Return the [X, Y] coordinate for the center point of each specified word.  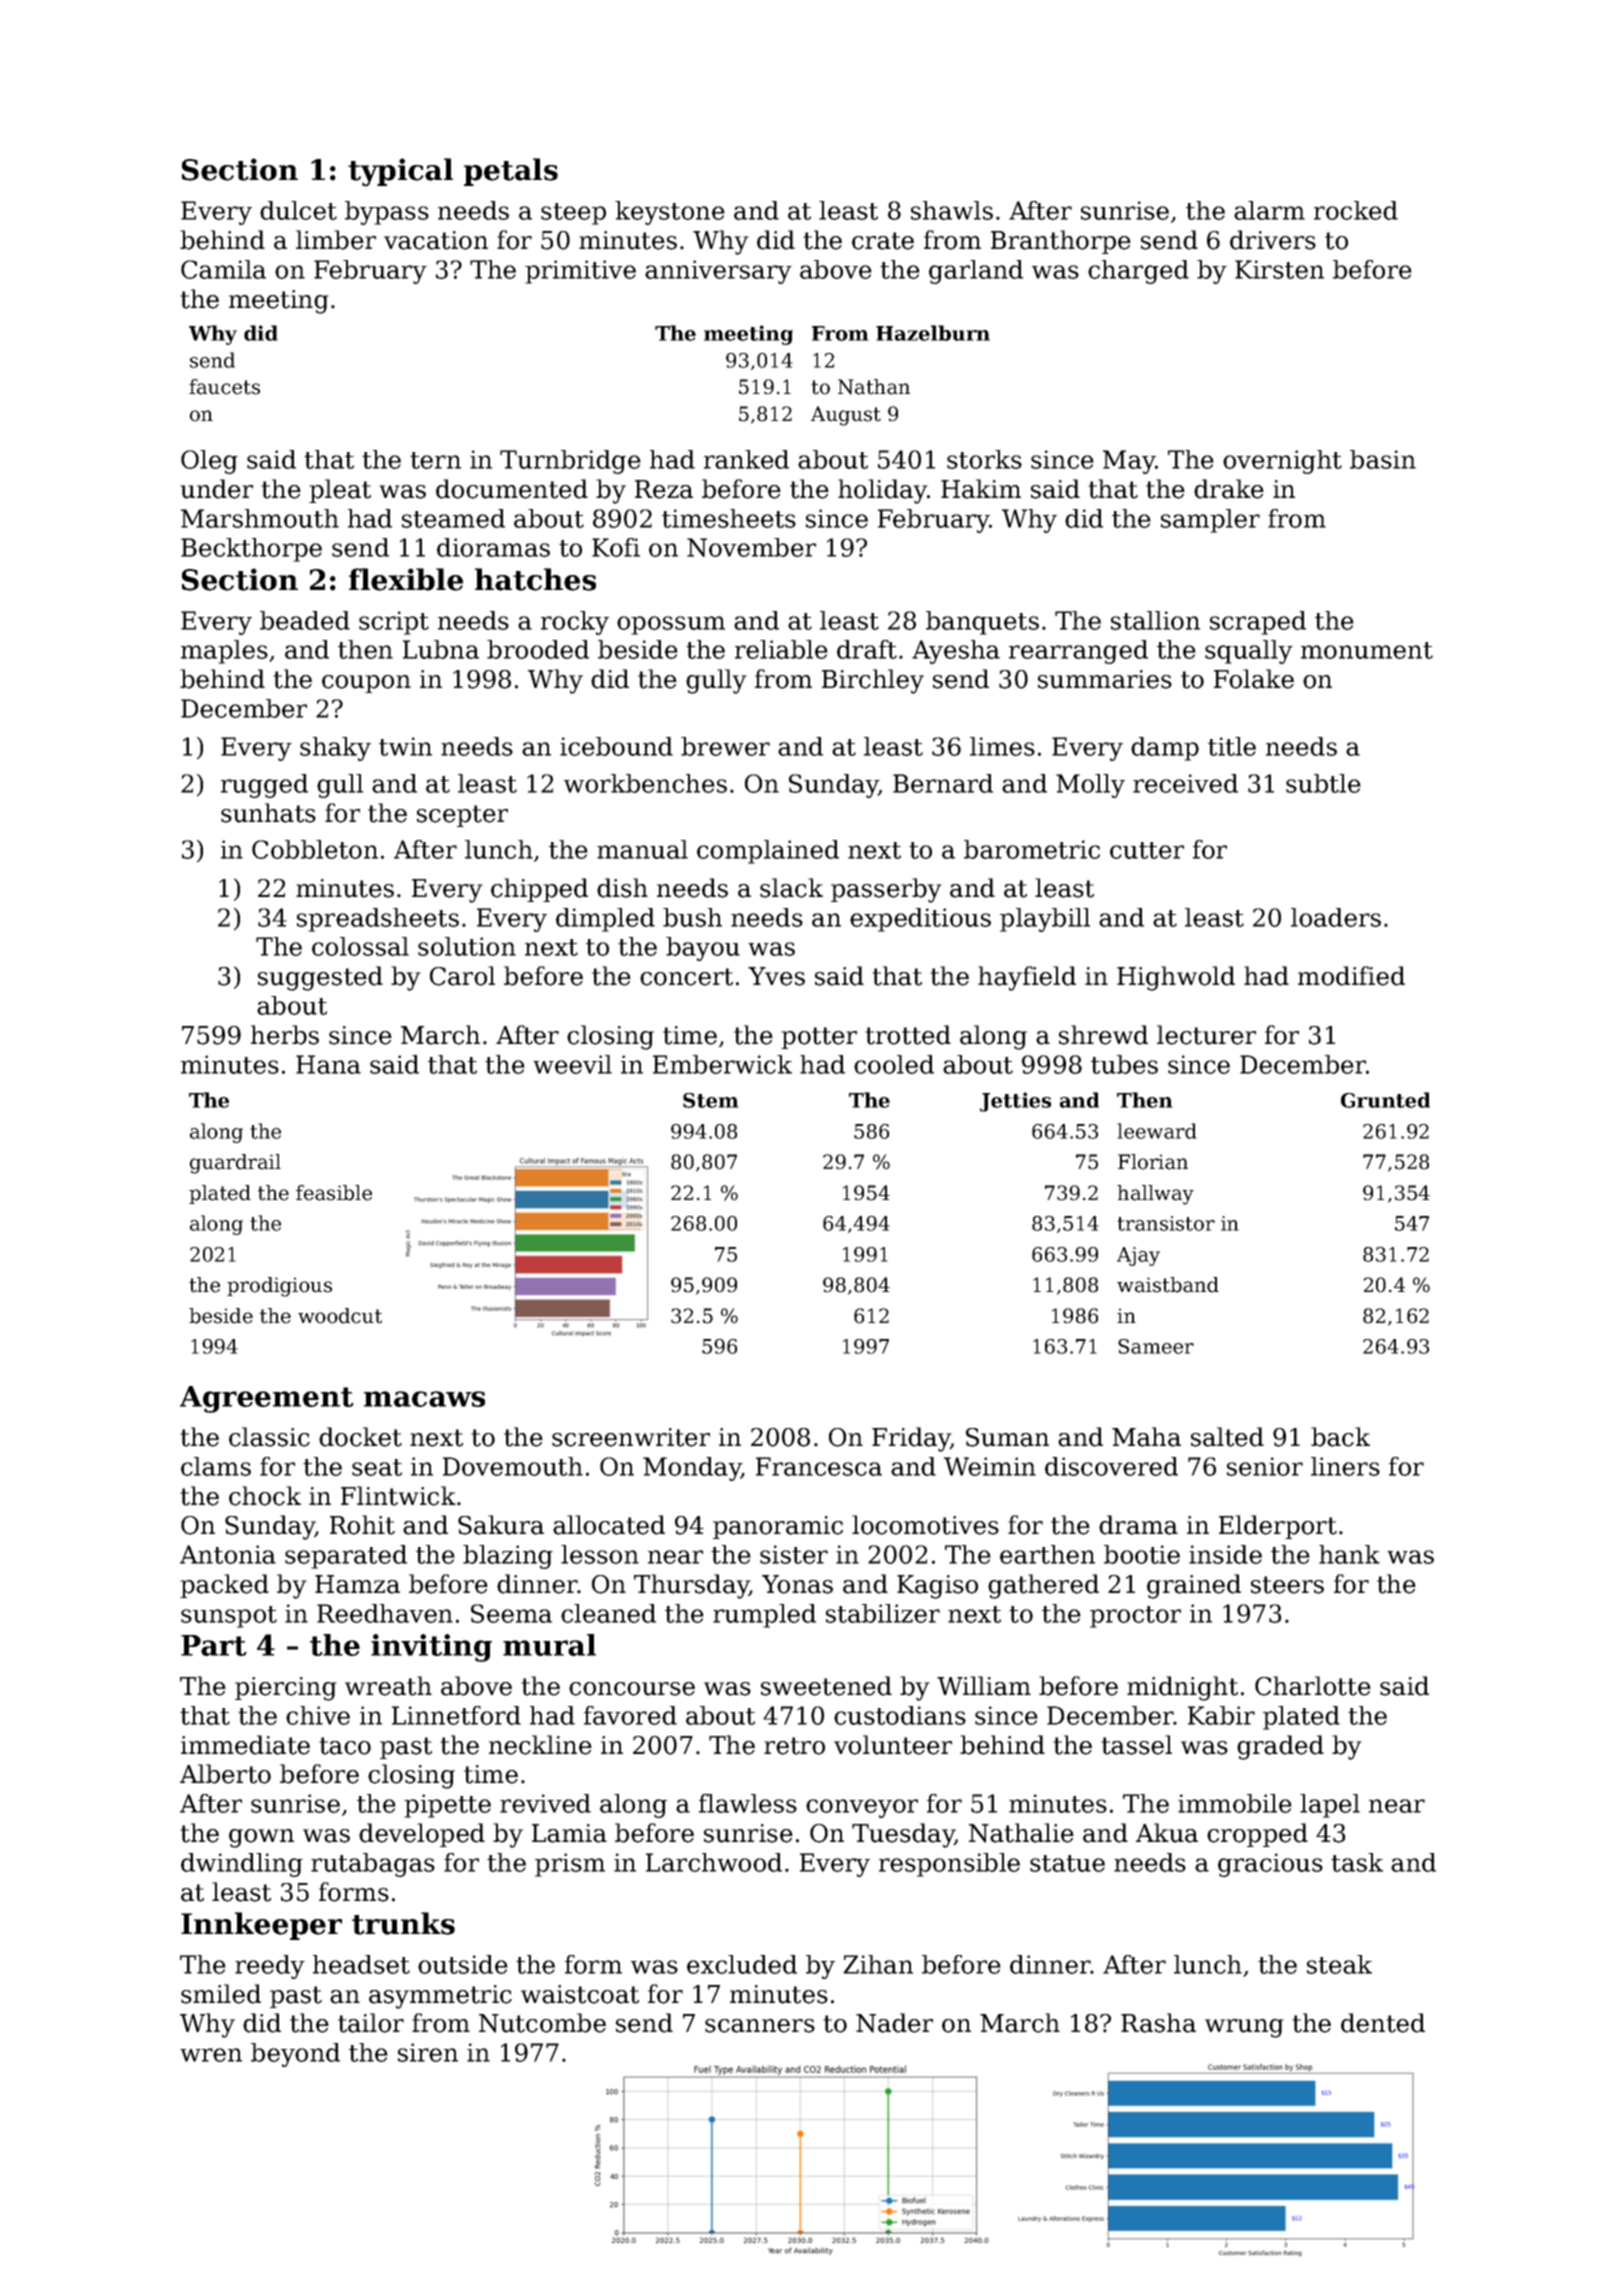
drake [1229, 489]
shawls [952, 210]
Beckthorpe [251, 550]
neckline [540, 1745]
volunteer [893, 1745]
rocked [1356, 210]
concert [686, 977]
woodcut [340, 1316]
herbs [285, 1035]
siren [428, 2052]
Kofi [616, 547]
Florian [1153, 1162]
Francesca [819, 1466]
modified [1351, 976]
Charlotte [1313, 1686]
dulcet [298, 210]
